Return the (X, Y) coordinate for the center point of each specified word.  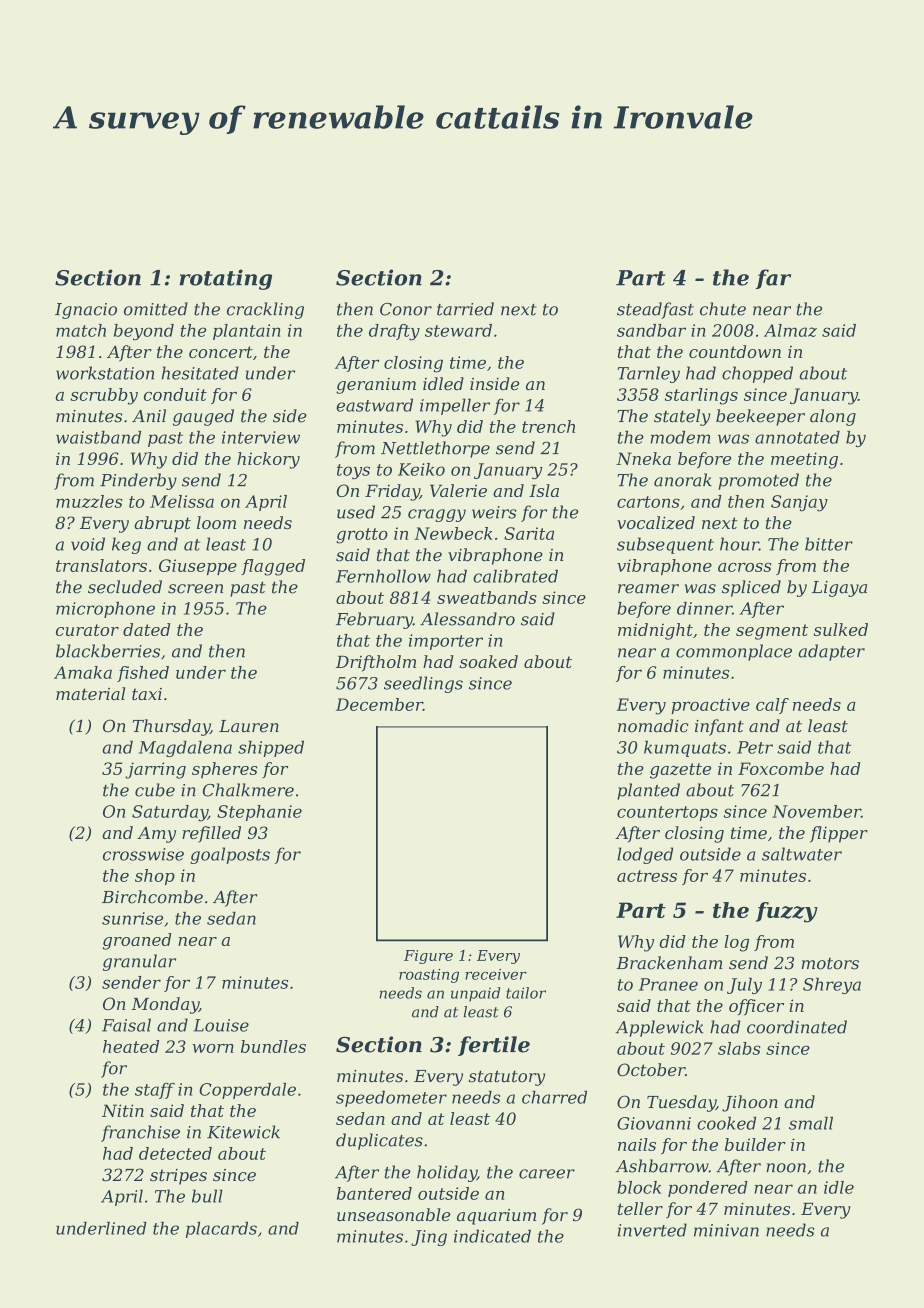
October (651, 1069)
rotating (226, 279)
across (744, 567)
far (773, 279)
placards (221, 1230)
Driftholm (376, 663)
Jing (429, 1238)
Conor (406, 309)
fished (143, 674)
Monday (165, 1005)
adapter (831, 652)
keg (126, 545)
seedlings (423, 684)
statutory (507, 1078)
